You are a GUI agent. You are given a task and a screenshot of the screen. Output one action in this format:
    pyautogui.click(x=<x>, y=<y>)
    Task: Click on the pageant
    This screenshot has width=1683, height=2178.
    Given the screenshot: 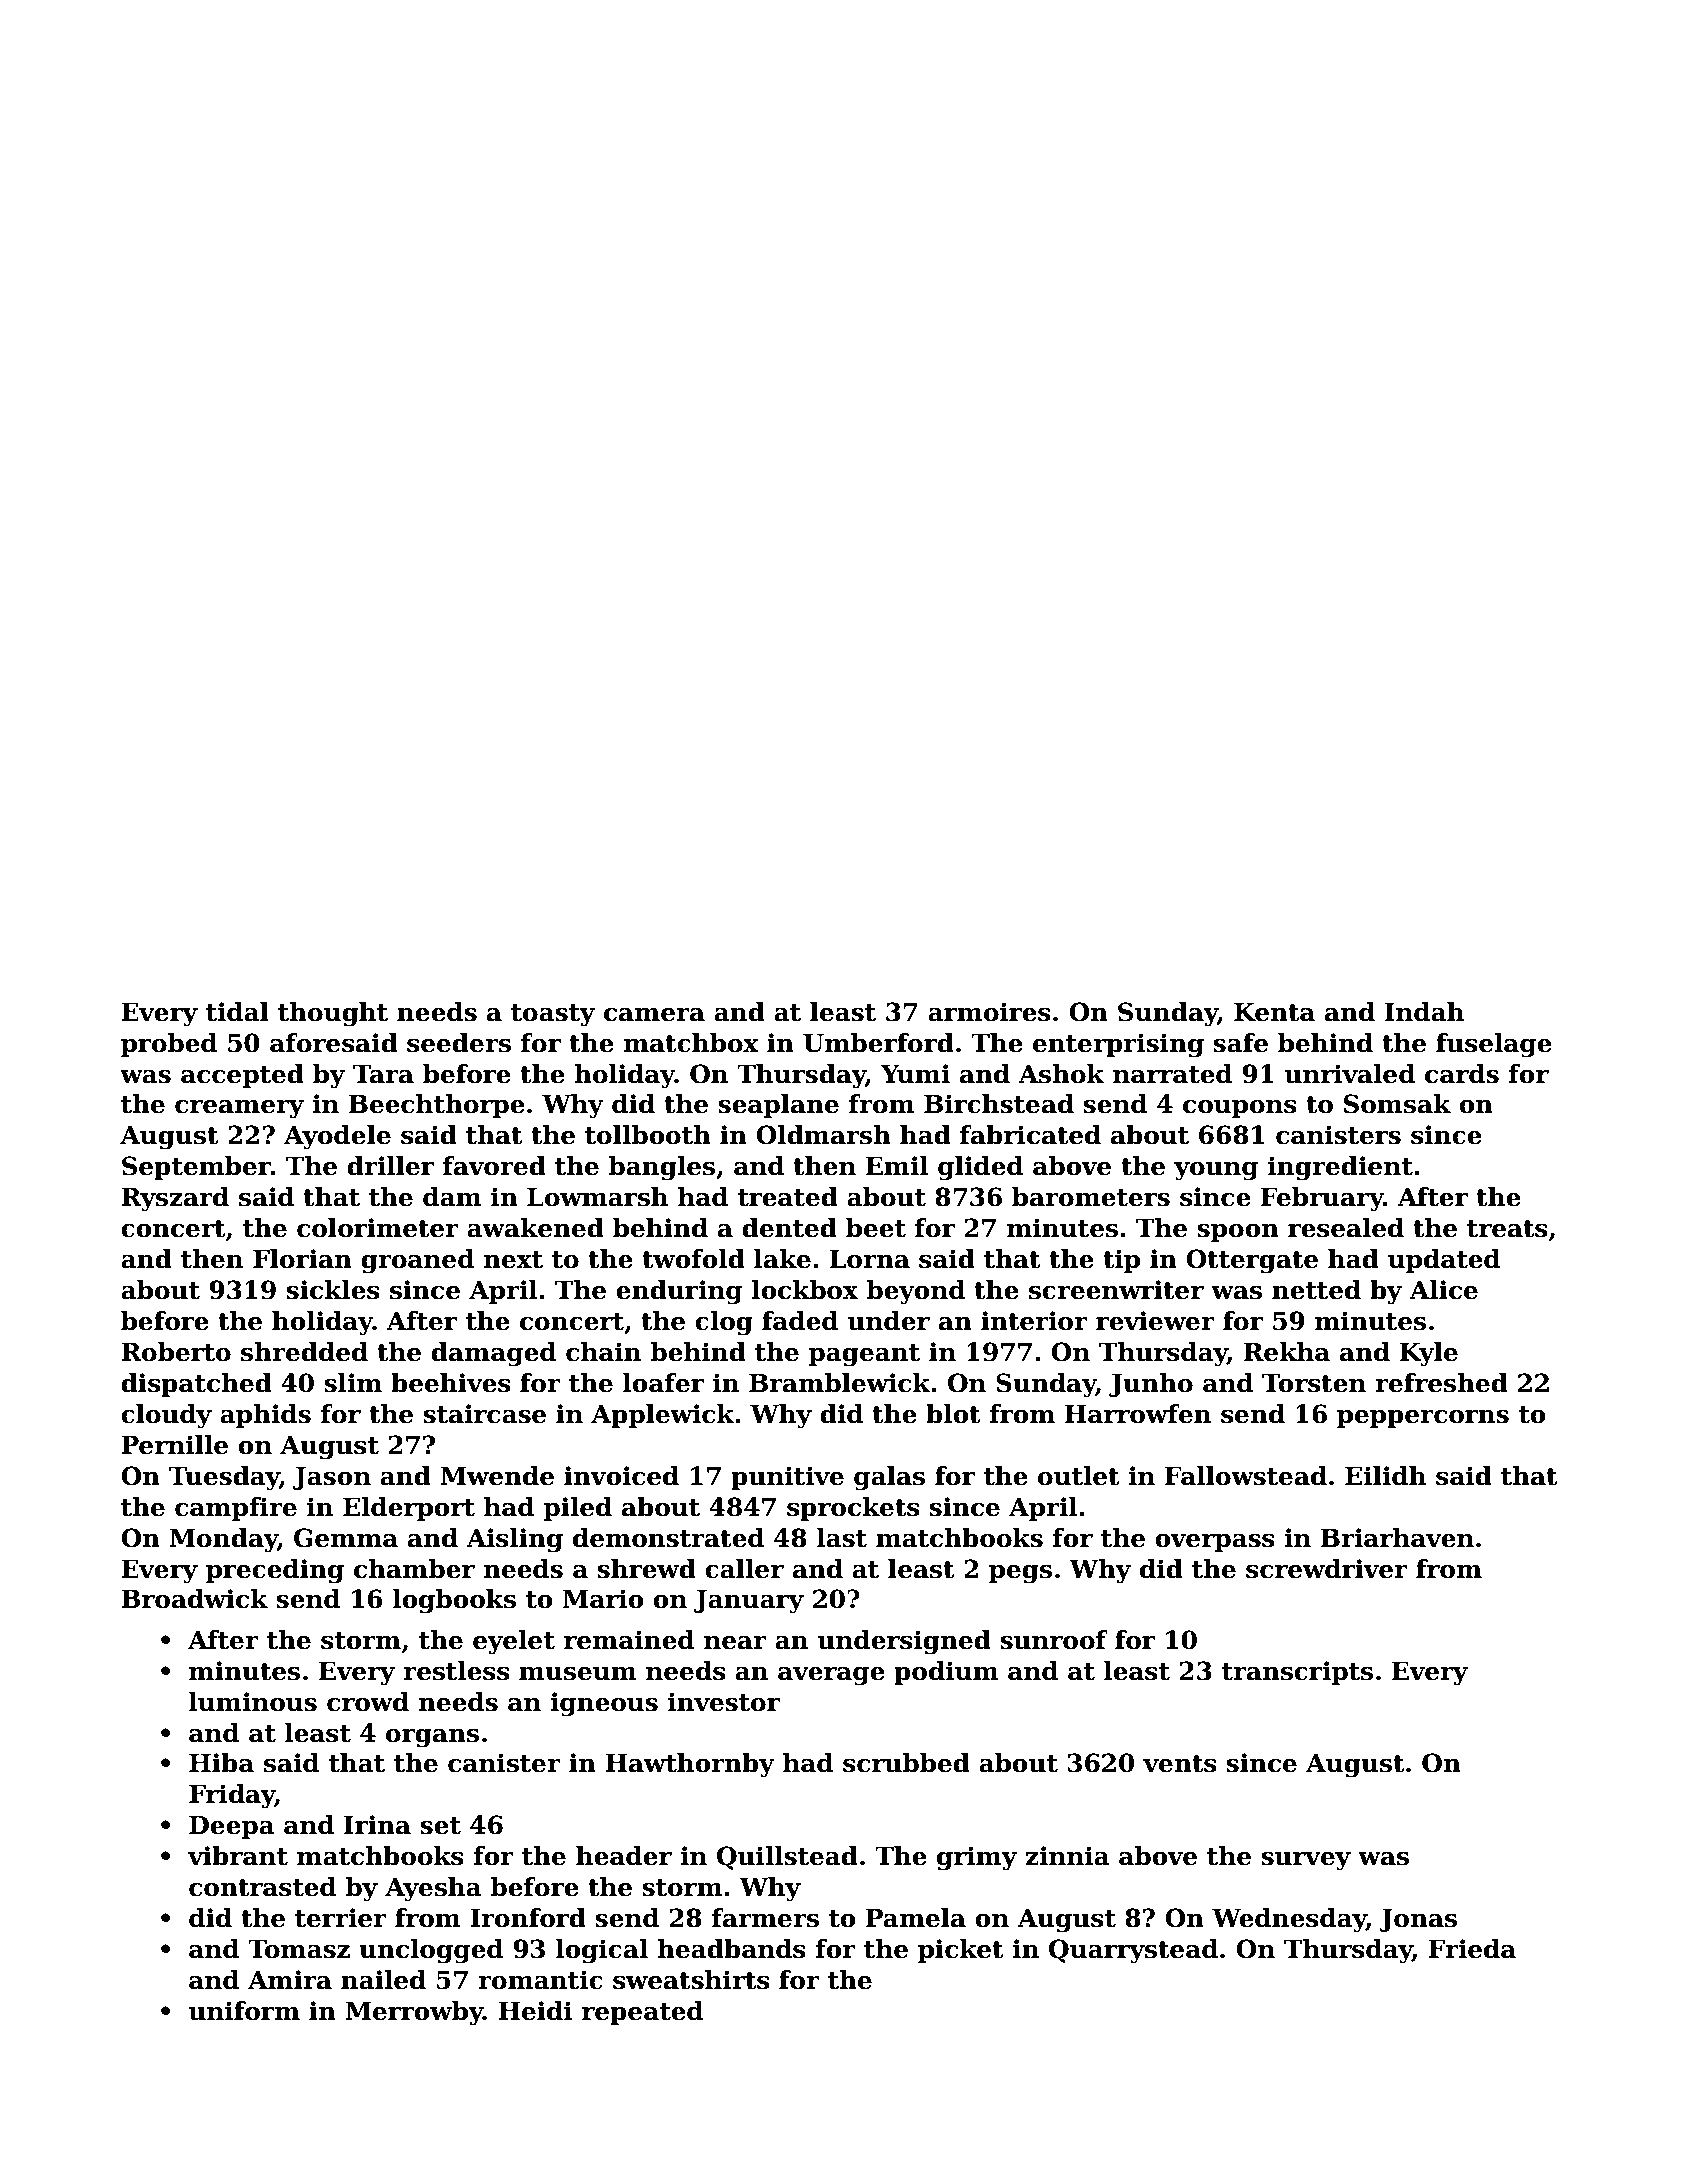 What is the action you would take?
    pyautogui.click(x=864, y=1355)
